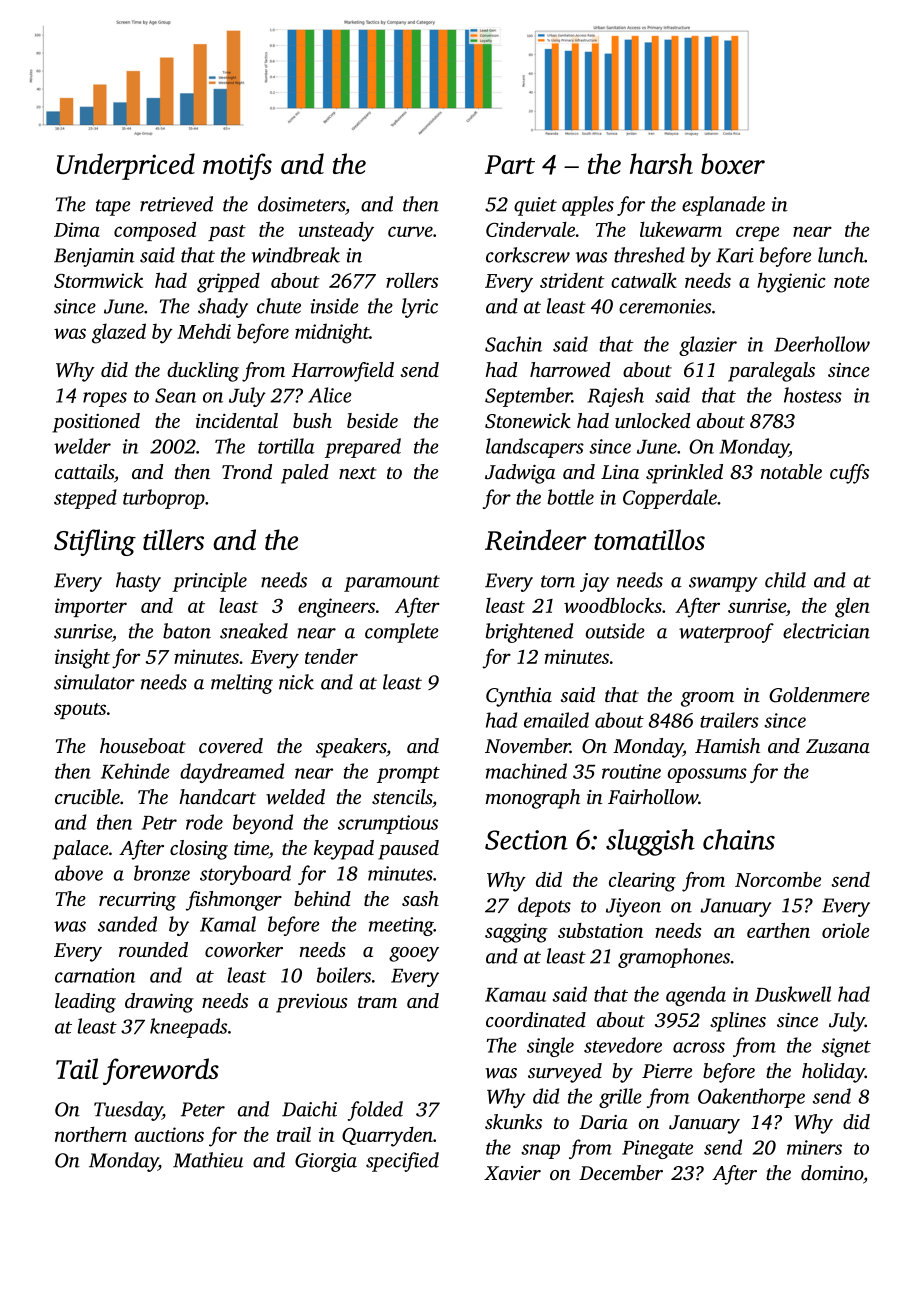  Describe the element at coordinates (209, 582) in the page. I see `principle` at that location.
